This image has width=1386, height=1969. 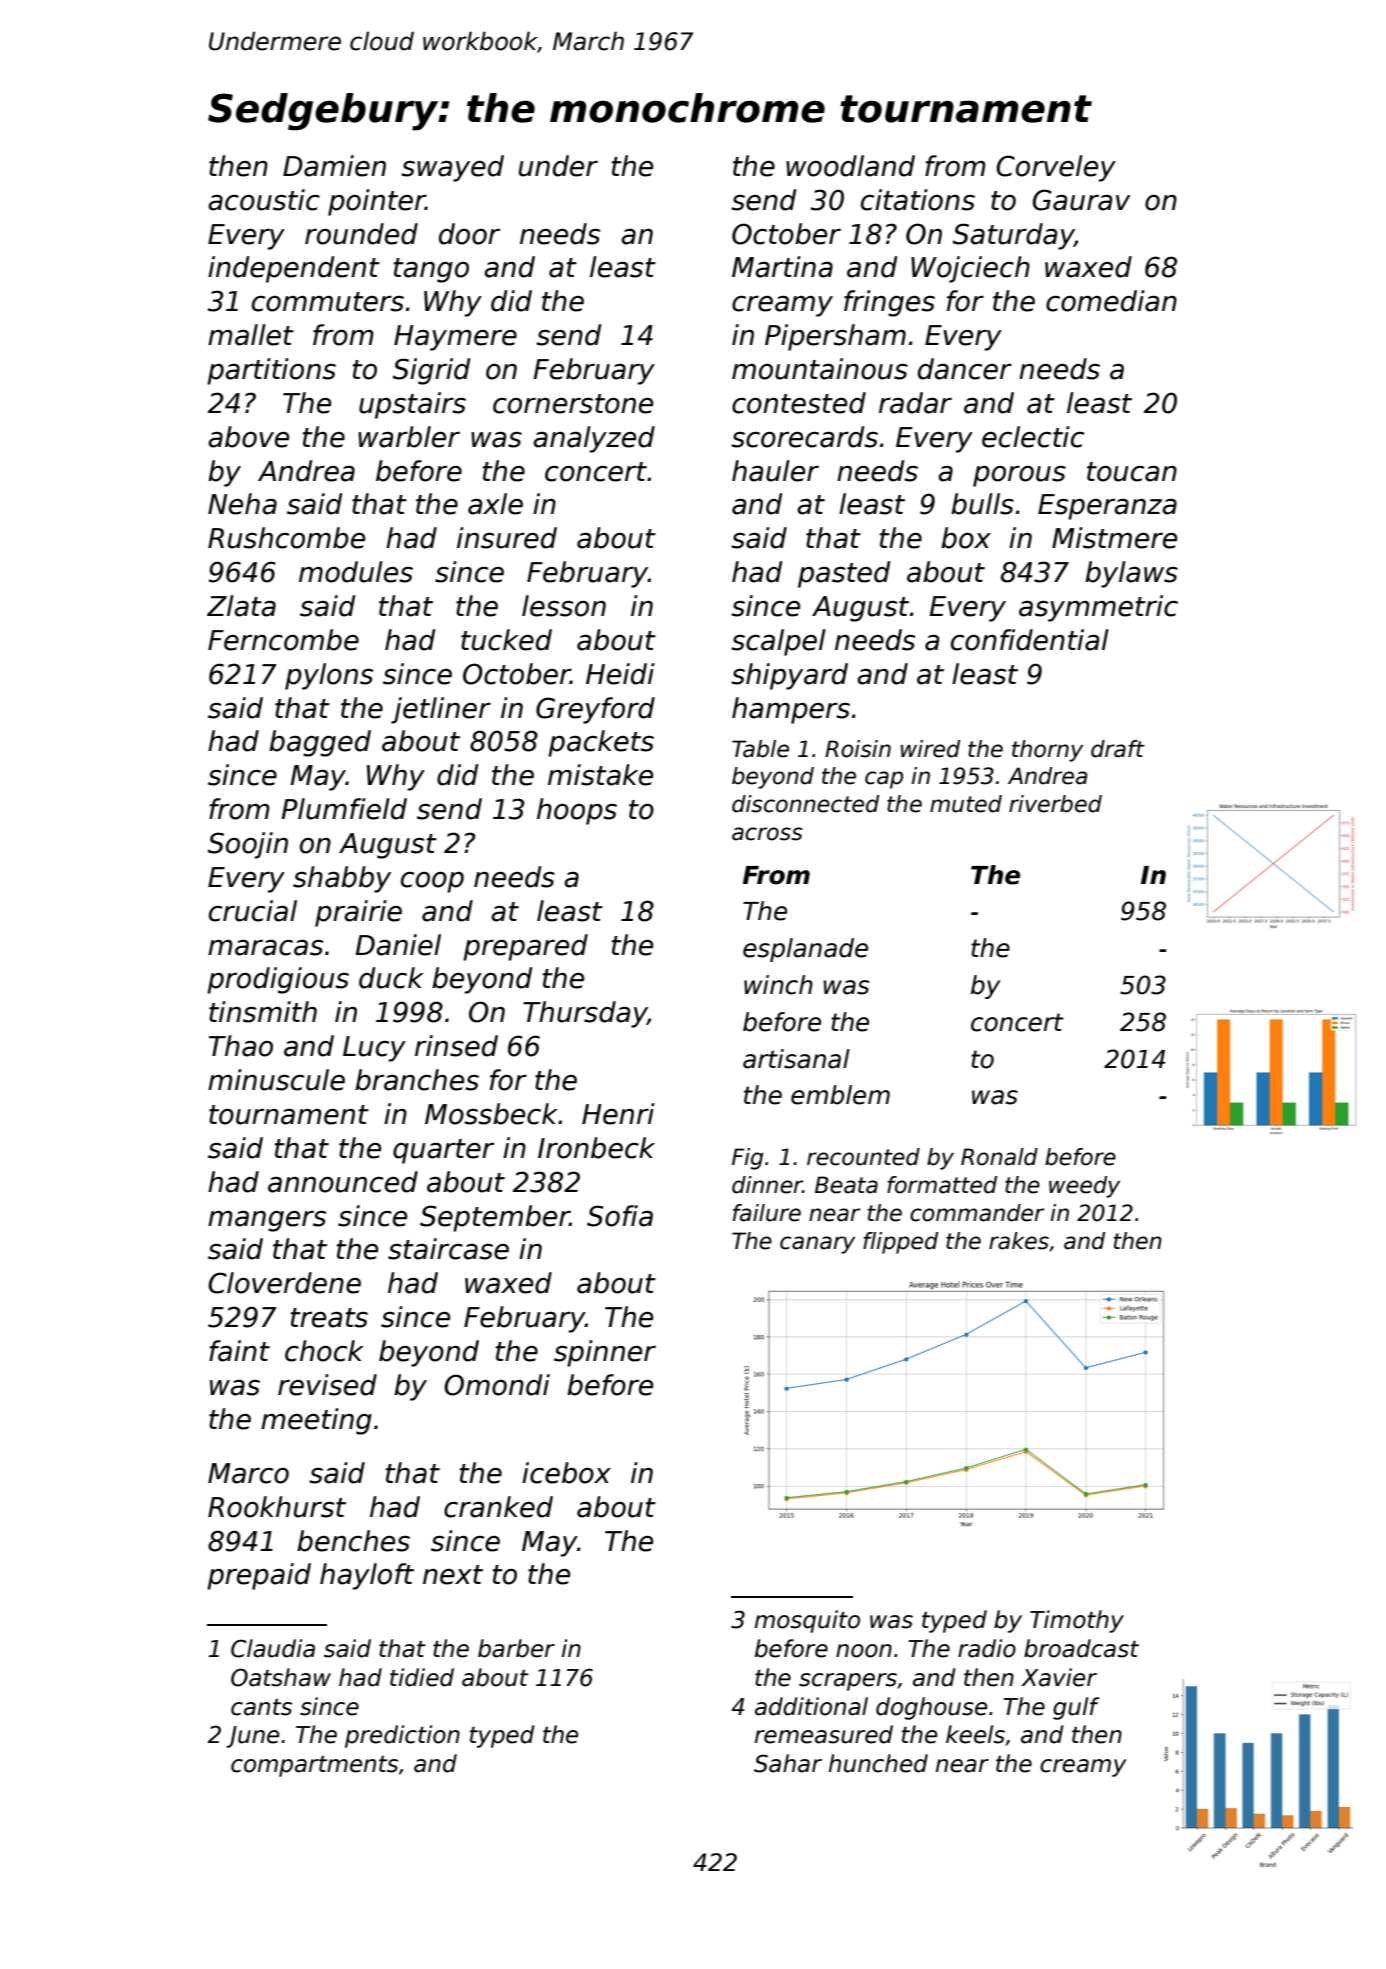 I want to click on failure, so click(x=767, y=1213).
